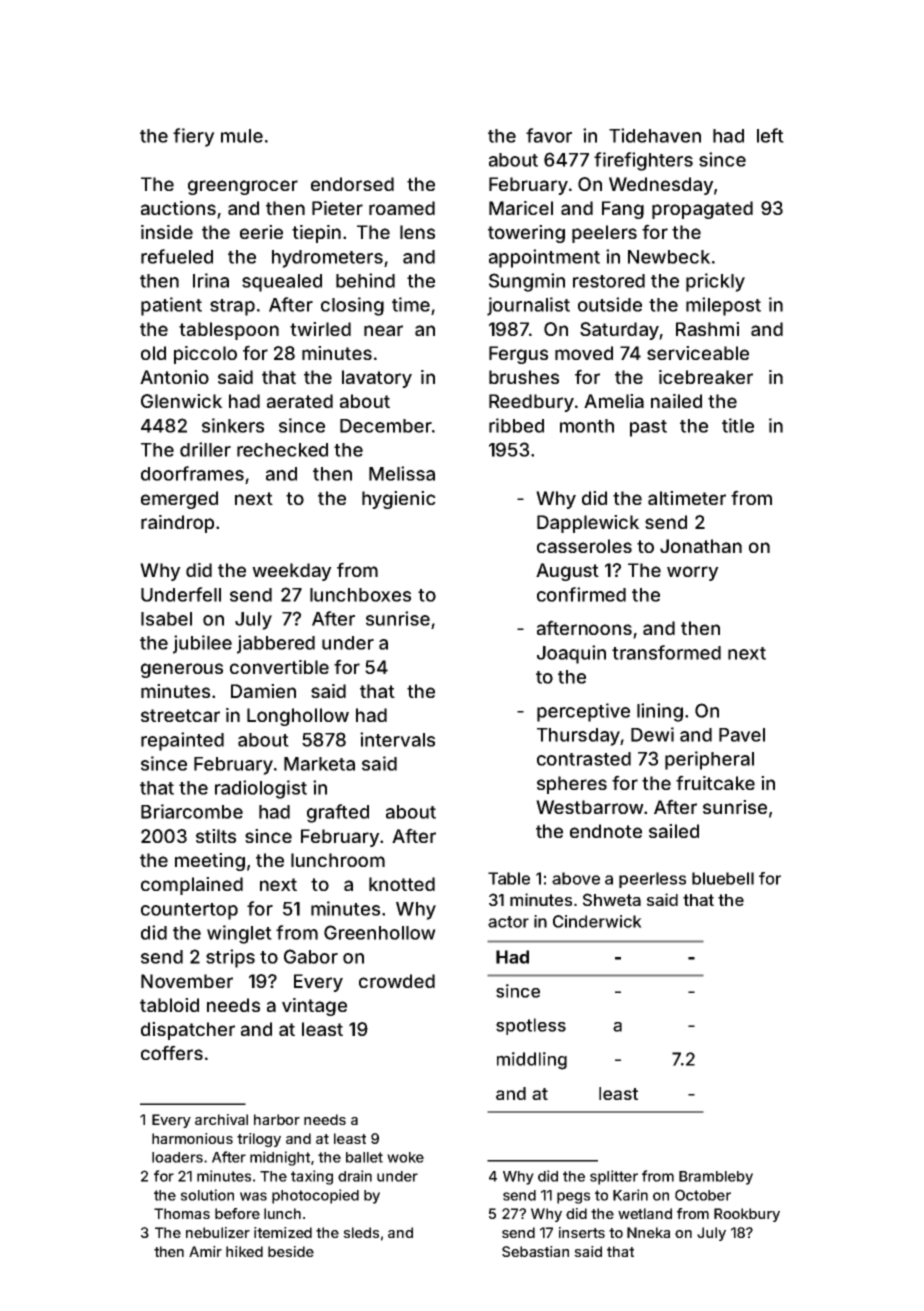 The height and width of the document is (1311, 924). Describe the element at coordinates (770, 135) in the document. I see `left` at that location.
